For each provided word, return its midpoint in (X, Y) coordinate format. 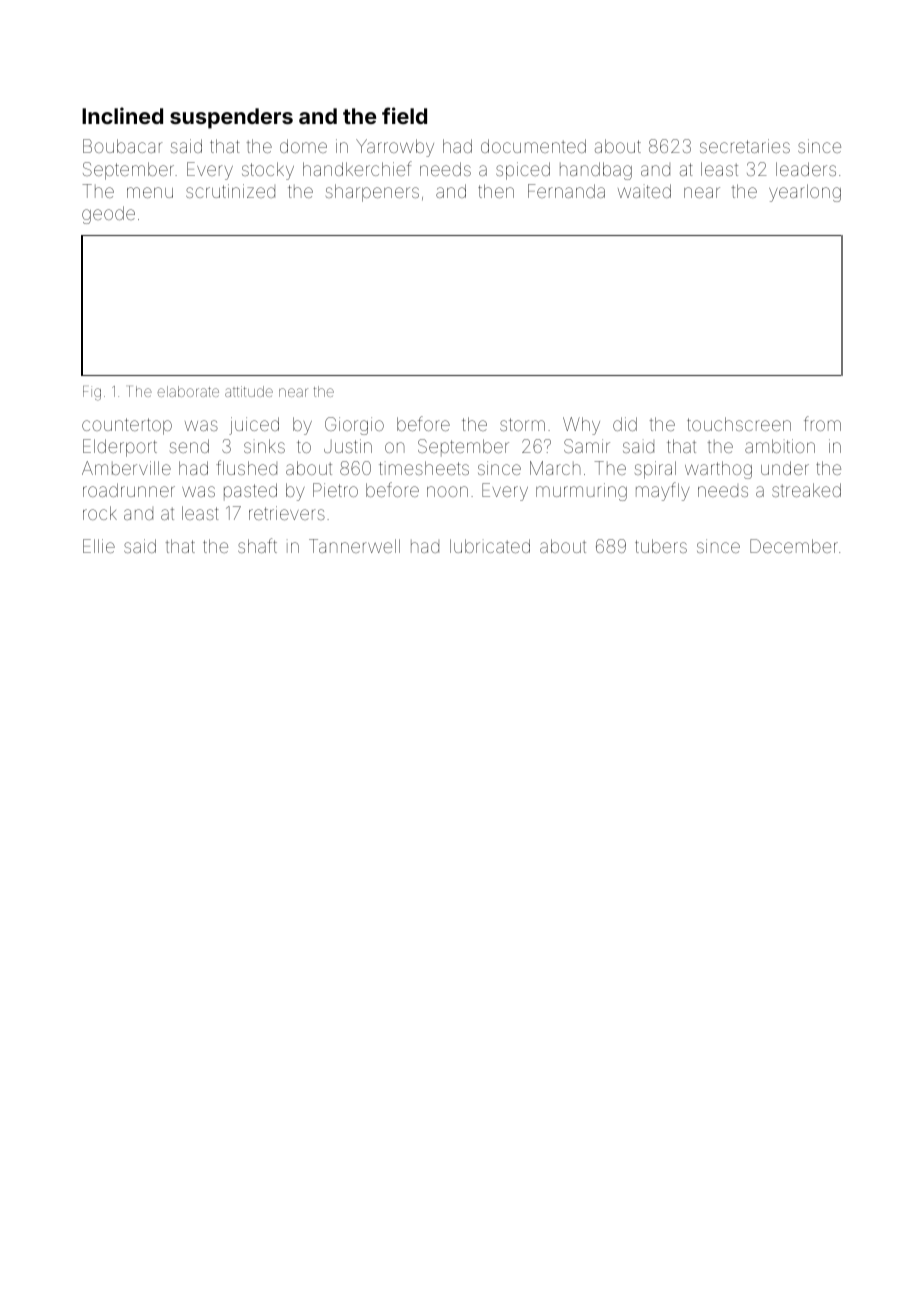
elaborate (188, 391)
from (822, 423)
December (794, 546)
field (404, 115)
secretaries (745, 146)
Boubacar (123, 146)
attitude (249, 391)
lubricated (490, 546)
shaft (257, 545)
